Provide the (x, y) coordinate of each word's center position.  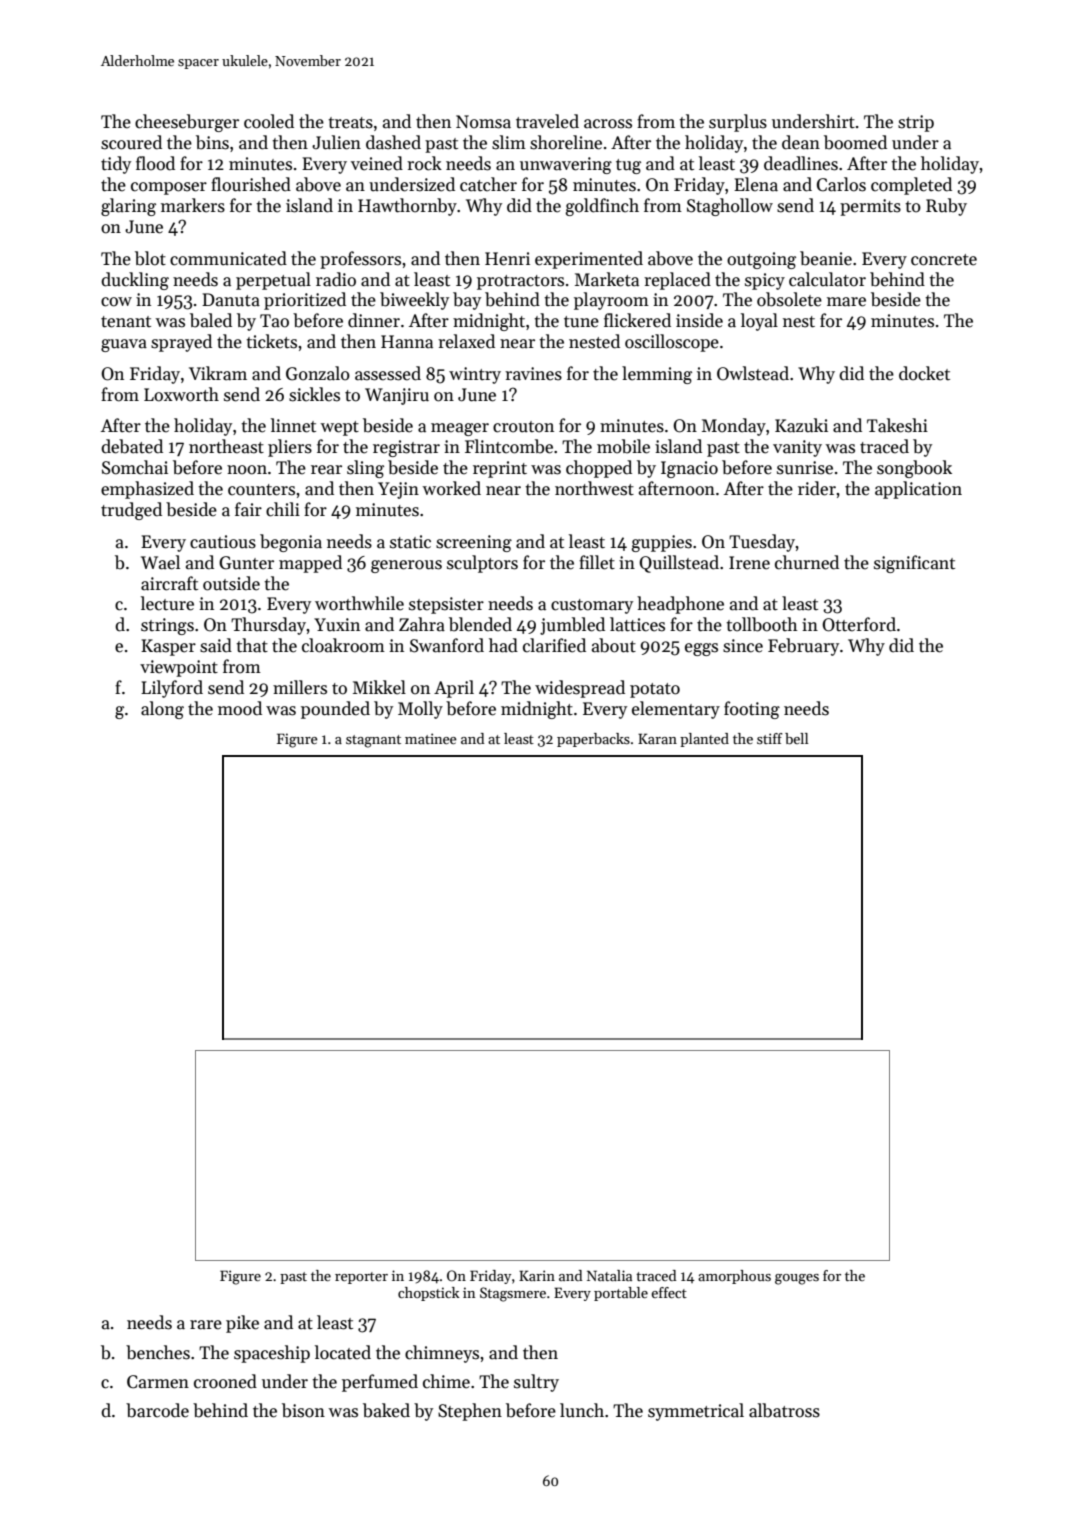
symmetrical (696, 1412)
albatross (784, 1410)
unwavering (566, 165)
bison (303, 1410)
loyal (759, 322)
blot (150, 258)
